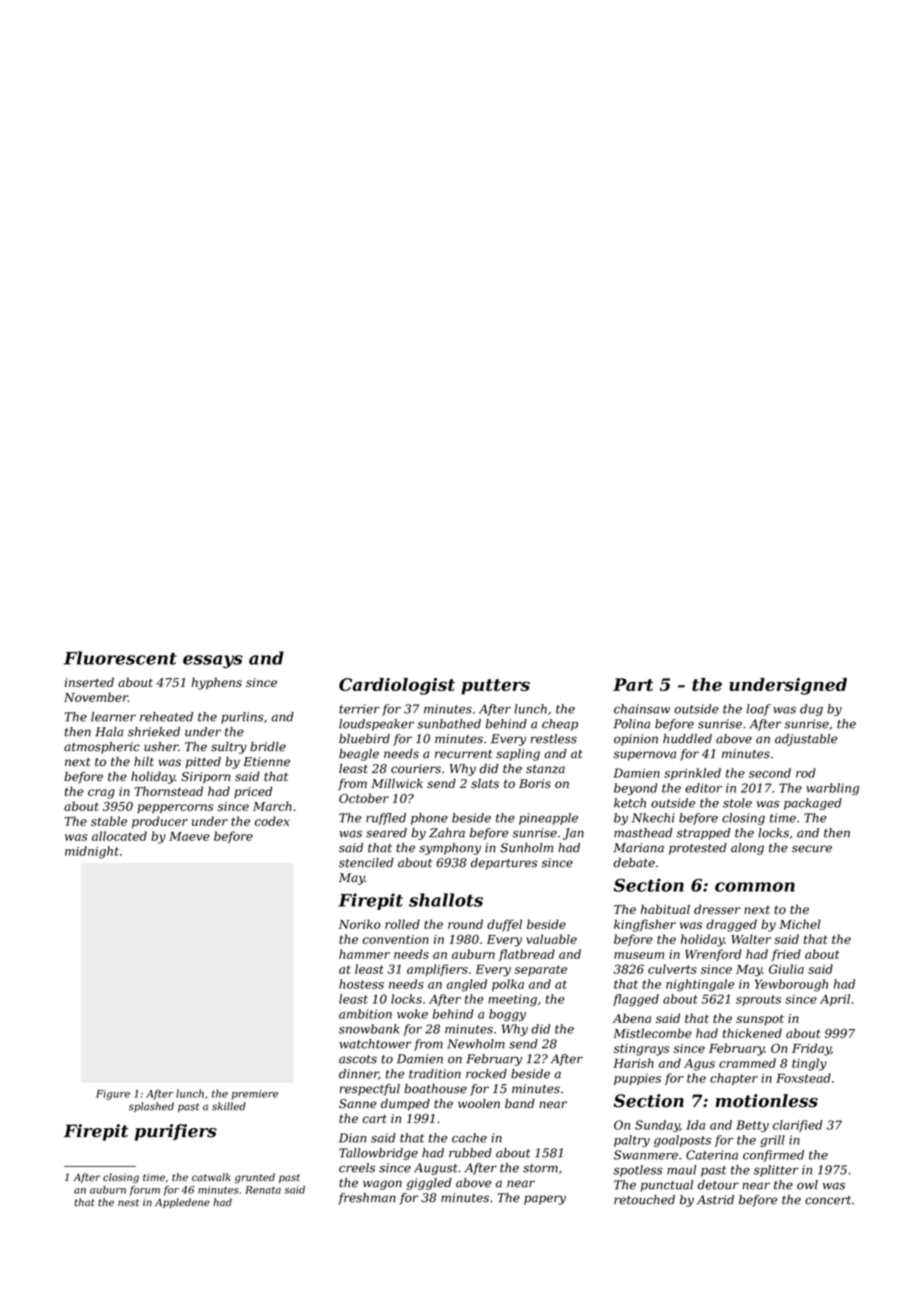 This screenshot has height=1308, width=924. What do you see at coordinates (526, 848) in the screenshot?
I see `Sunholm` at bounding box center [526, 848].
